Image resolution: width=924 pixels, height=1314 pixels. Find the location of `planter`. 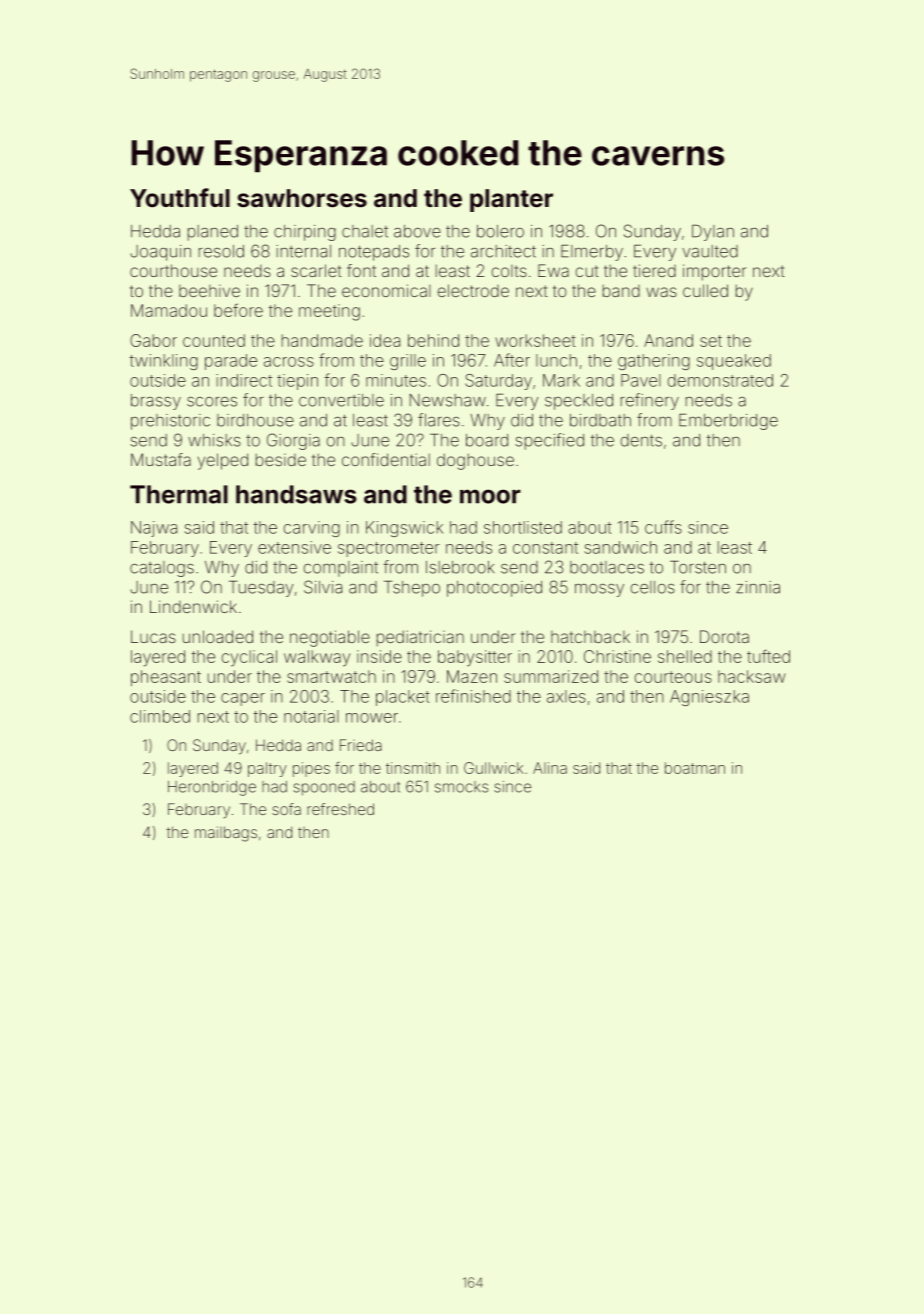

planter is located at coordinates (511, 200).
